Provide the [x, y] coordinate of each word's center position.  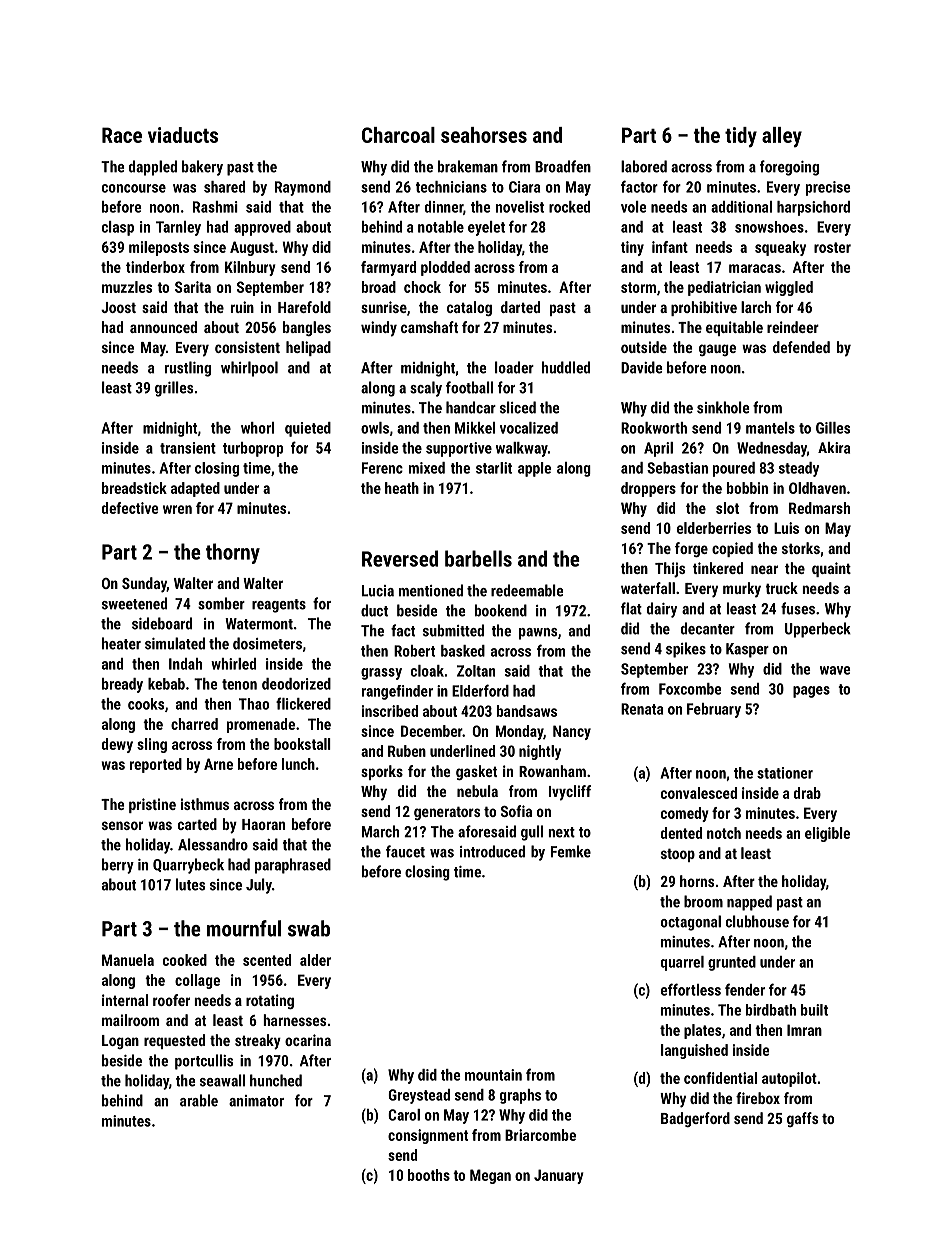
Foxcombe [690, 689]
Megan [490, 1176]
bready [122, 685]
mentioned [431, 590]
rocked [569, 207]
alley [782, 137]
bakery [202, 168]
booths [429, 1175]
